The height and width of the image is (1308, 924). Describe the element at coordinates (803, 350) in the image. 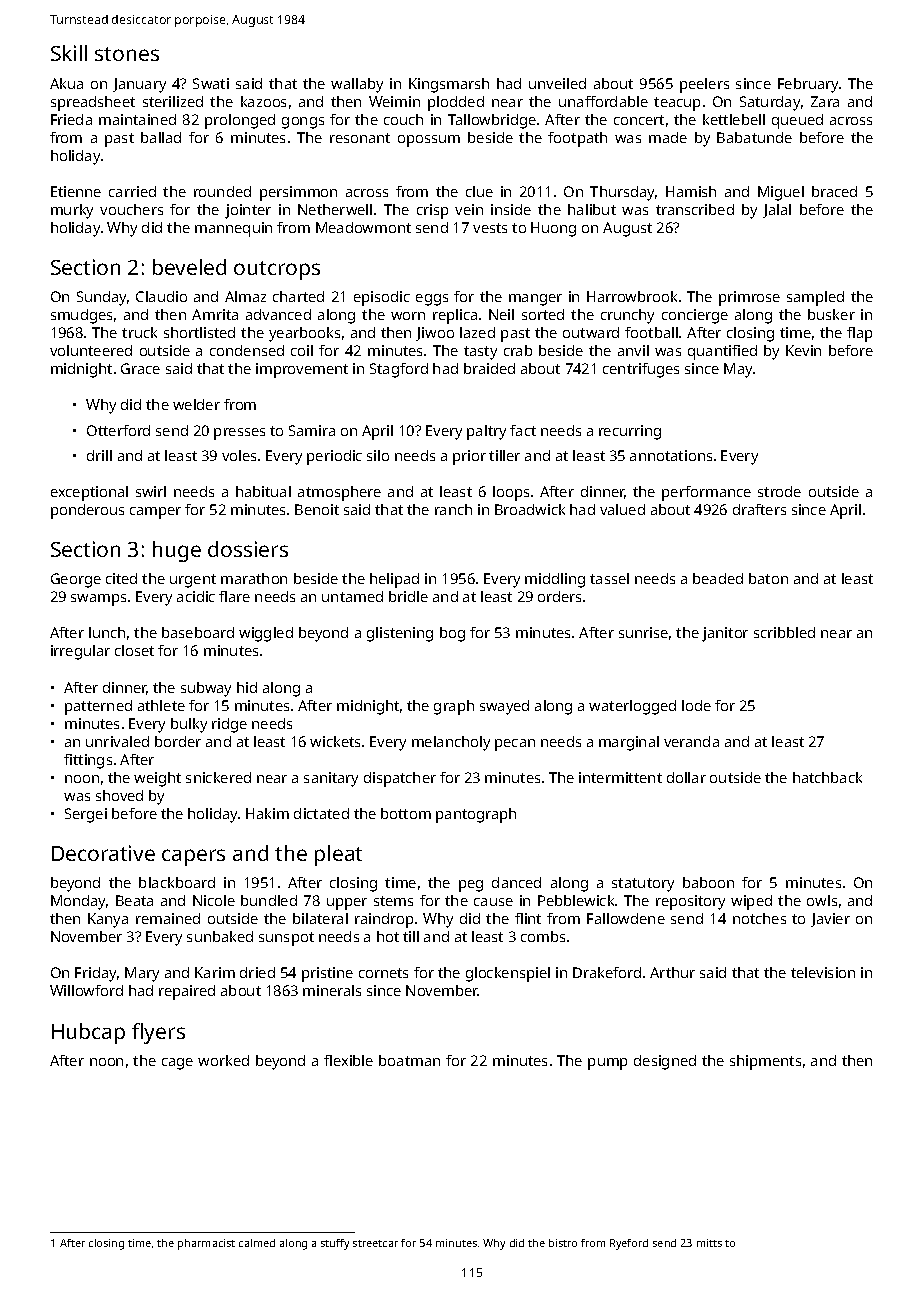

I see `Kevin` at that location.
